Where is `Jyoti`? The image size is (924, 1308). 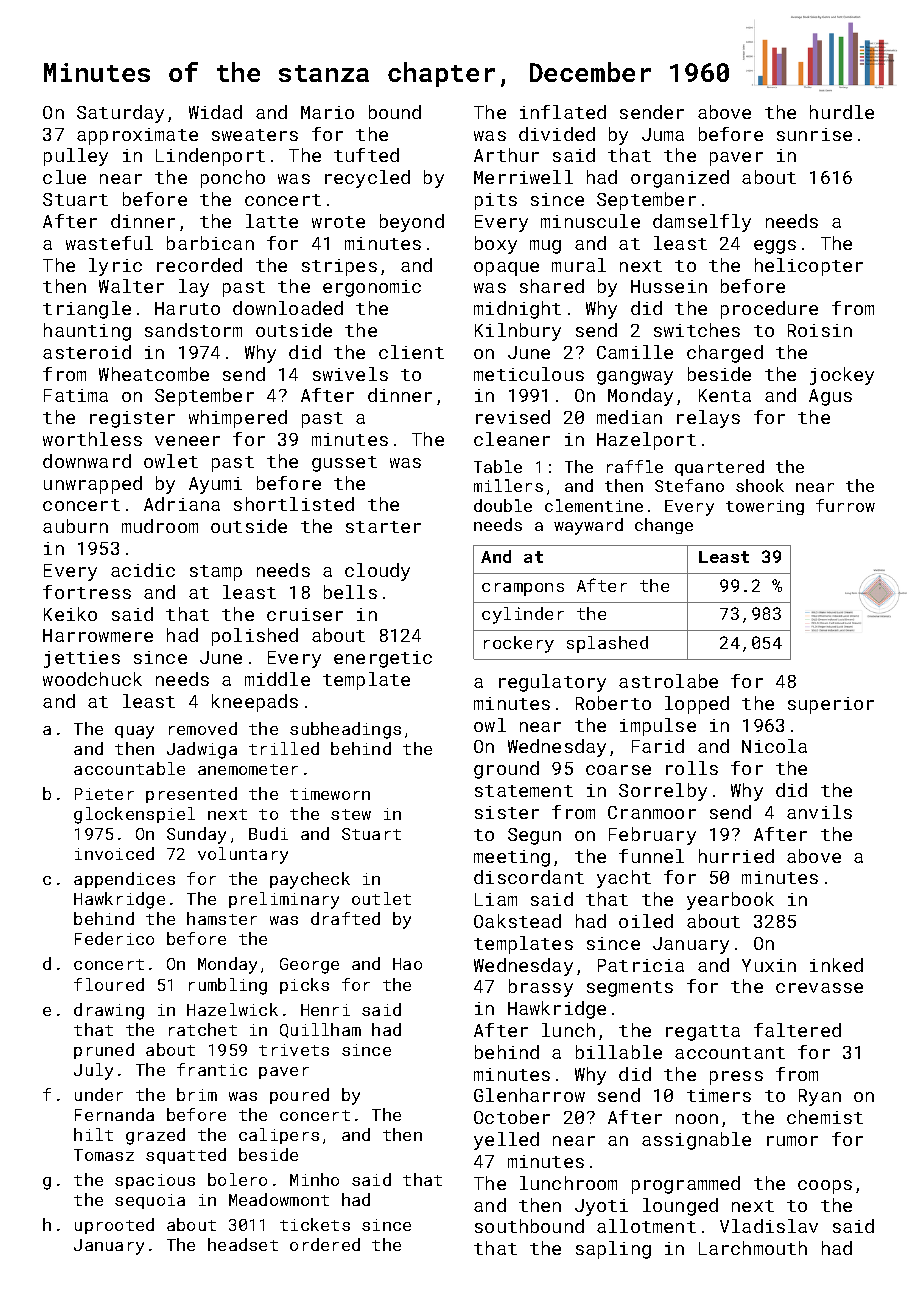 Jyoti is located at coordinates (601, 1207).
